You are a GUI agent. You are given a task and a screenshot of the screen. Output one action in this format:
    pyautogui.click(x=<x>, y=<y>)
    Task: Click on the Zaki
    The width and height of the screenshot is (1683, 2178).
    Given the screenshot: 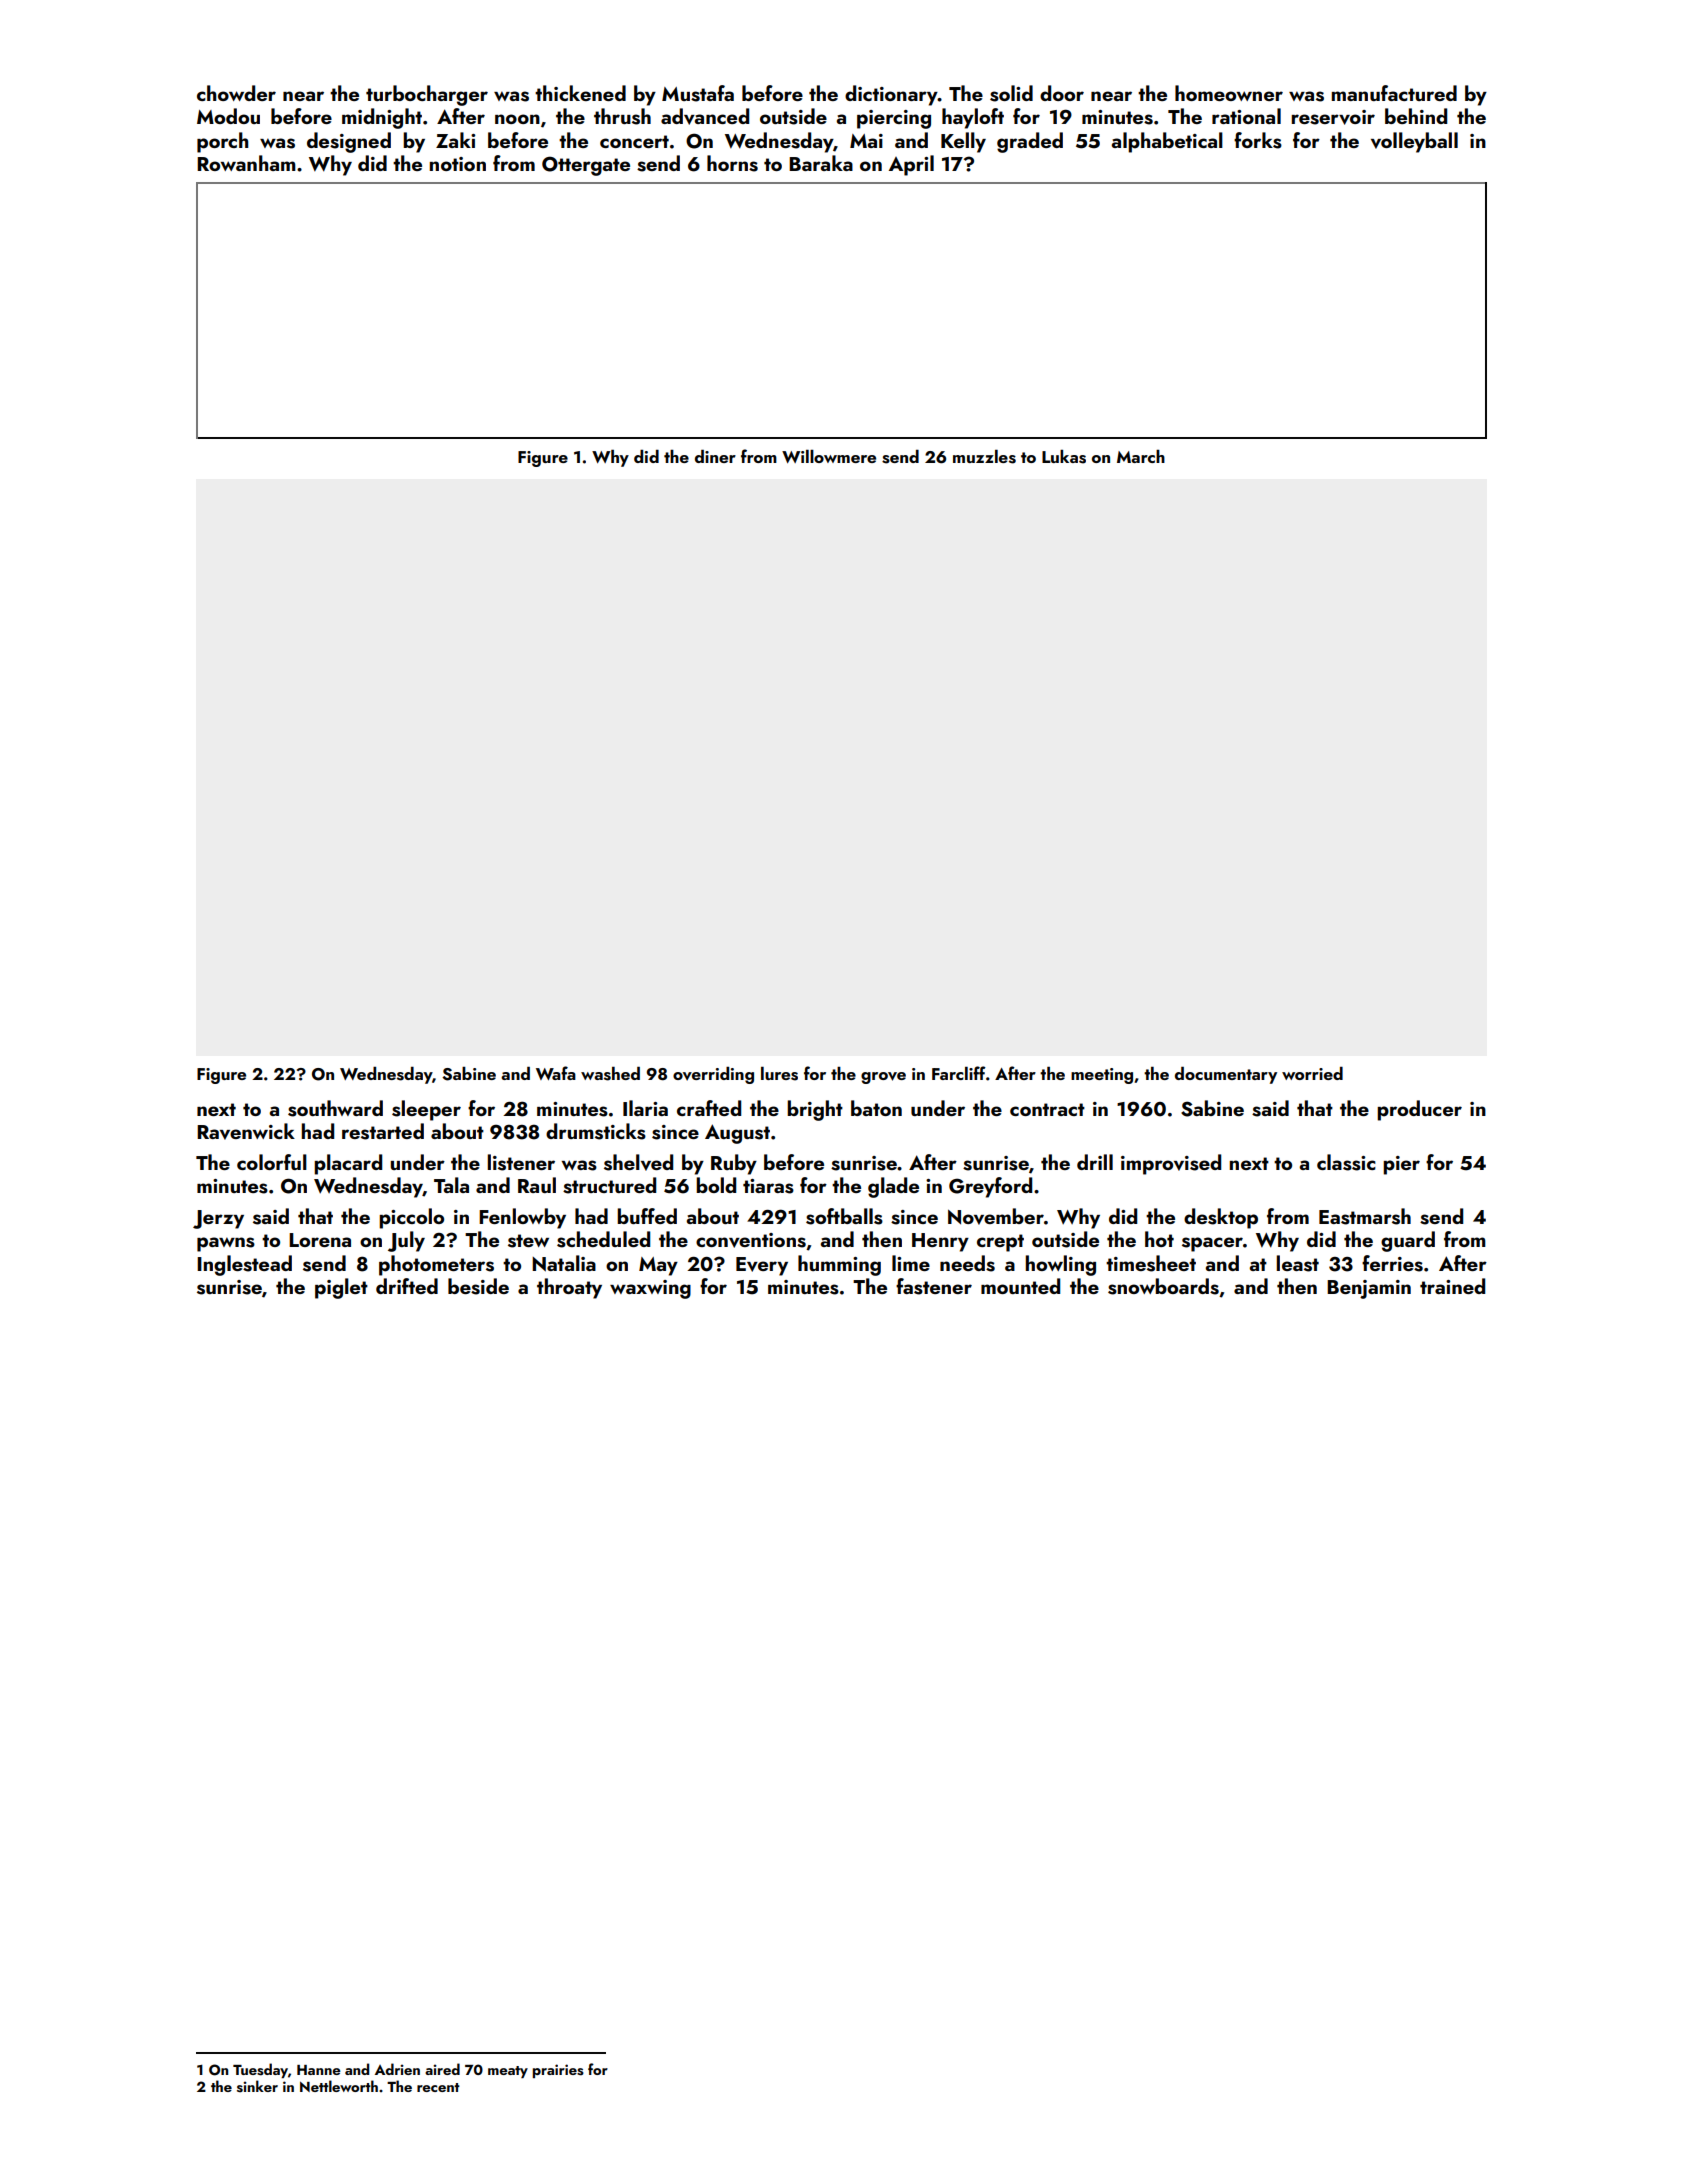 What is the action you would take?
    pyautogui.click(x=455, y=140)
